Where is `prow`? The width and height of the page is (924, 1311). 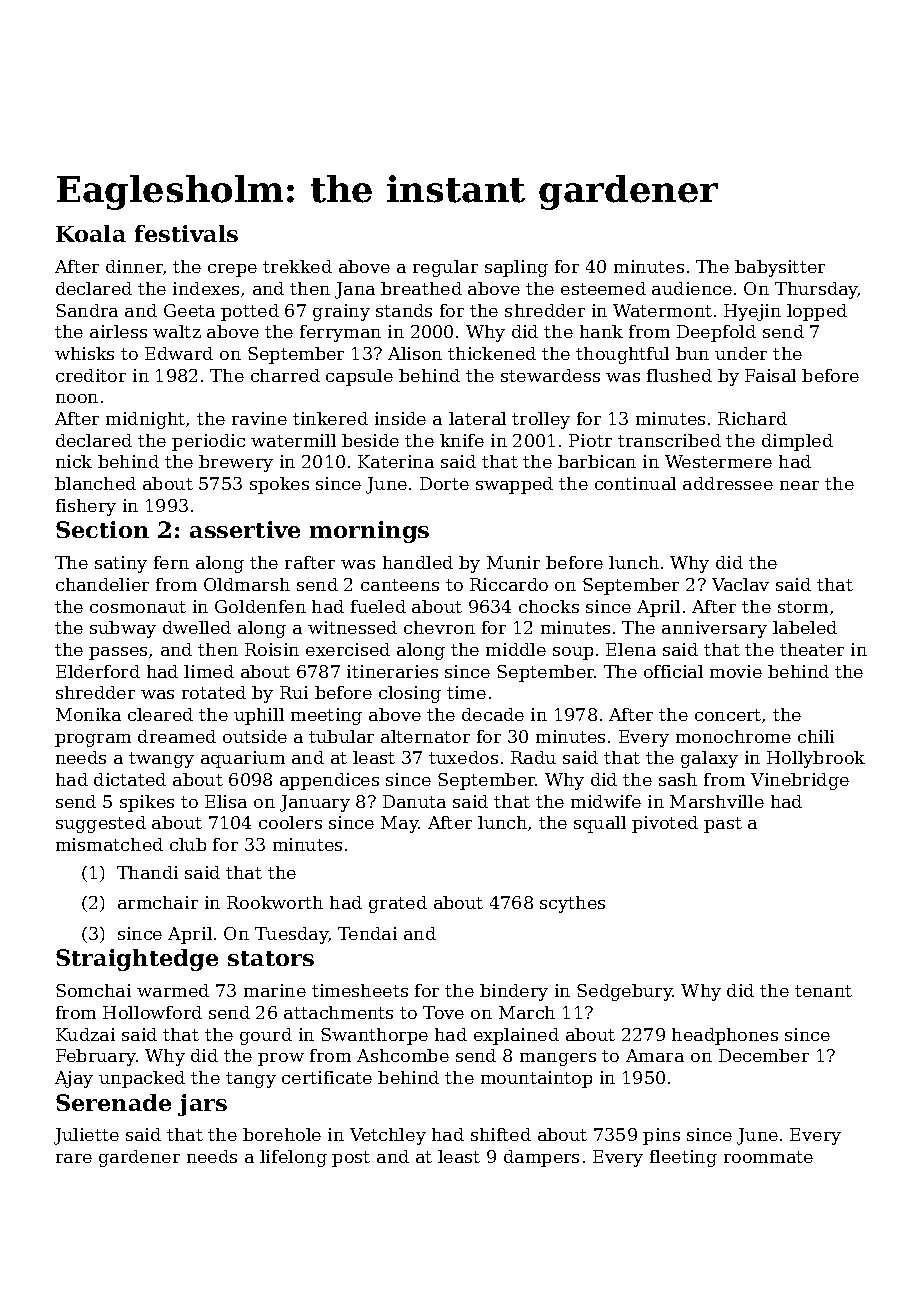
prow is located at coordinates (281, 1059).
